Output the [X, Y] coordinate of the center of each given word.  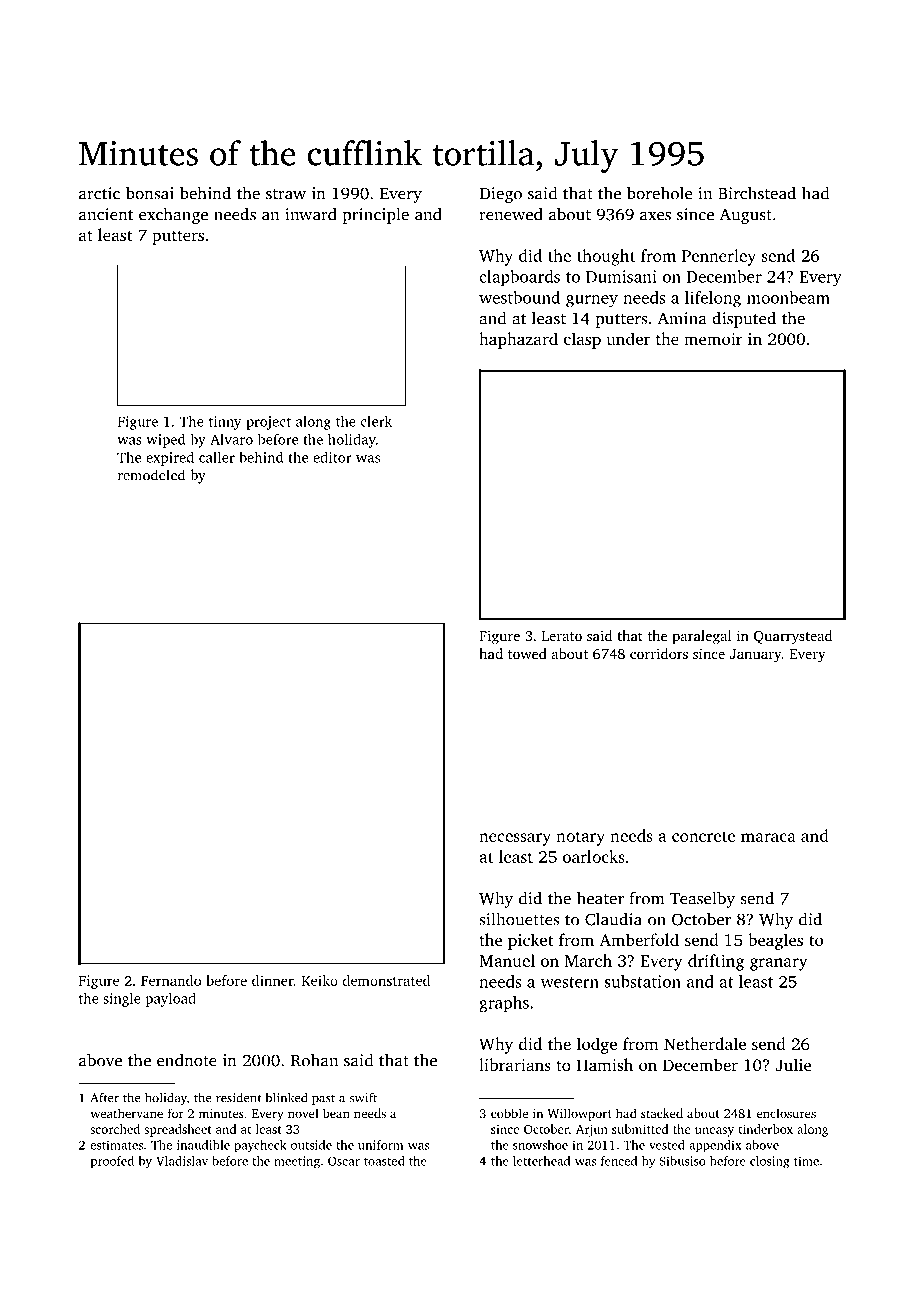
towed [527, 653]
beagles [775, 941]
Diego [500, 195]
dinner [273, 980]
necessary [515, 839]
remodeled [151, 475]
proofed [112, 1162]
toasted [384, 1161]
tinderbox [765, 1129]
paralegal [702, 637]
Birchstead [757, 193]
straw [286, 194]
